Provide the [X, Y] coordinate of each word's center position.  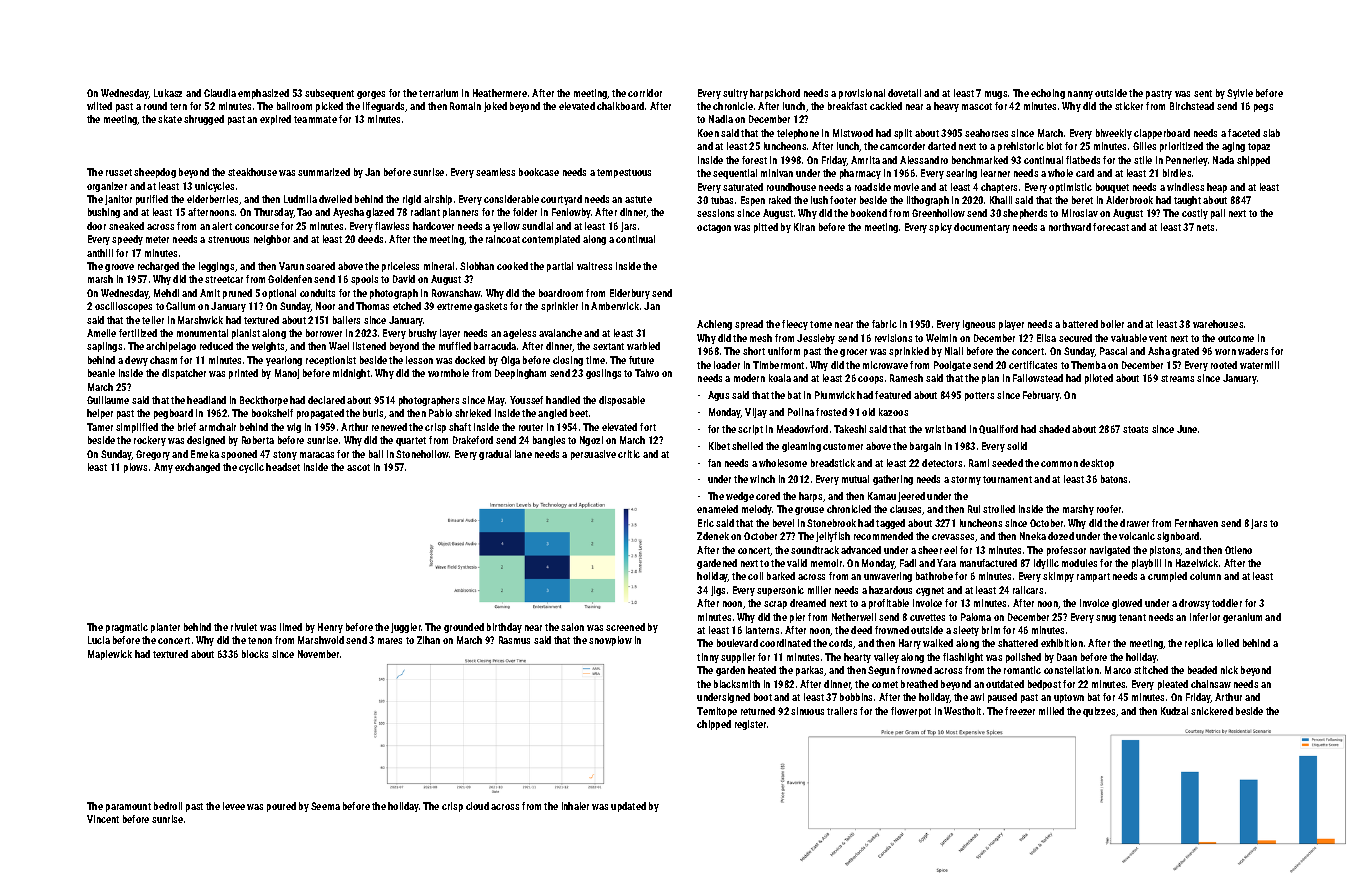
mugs [996, 95]
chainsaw [1211, 684]
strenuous [228, 239]
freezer [1020, 711]
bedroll [168, 806]
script [750, 430]
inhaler [575, 806]
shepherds [1025, 214]
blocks [255, 654]
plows [135, 468]
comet [885, 684]
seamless [495, 172]
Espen [753, 201]
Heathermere [500, 93]
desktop [1097, 464]
